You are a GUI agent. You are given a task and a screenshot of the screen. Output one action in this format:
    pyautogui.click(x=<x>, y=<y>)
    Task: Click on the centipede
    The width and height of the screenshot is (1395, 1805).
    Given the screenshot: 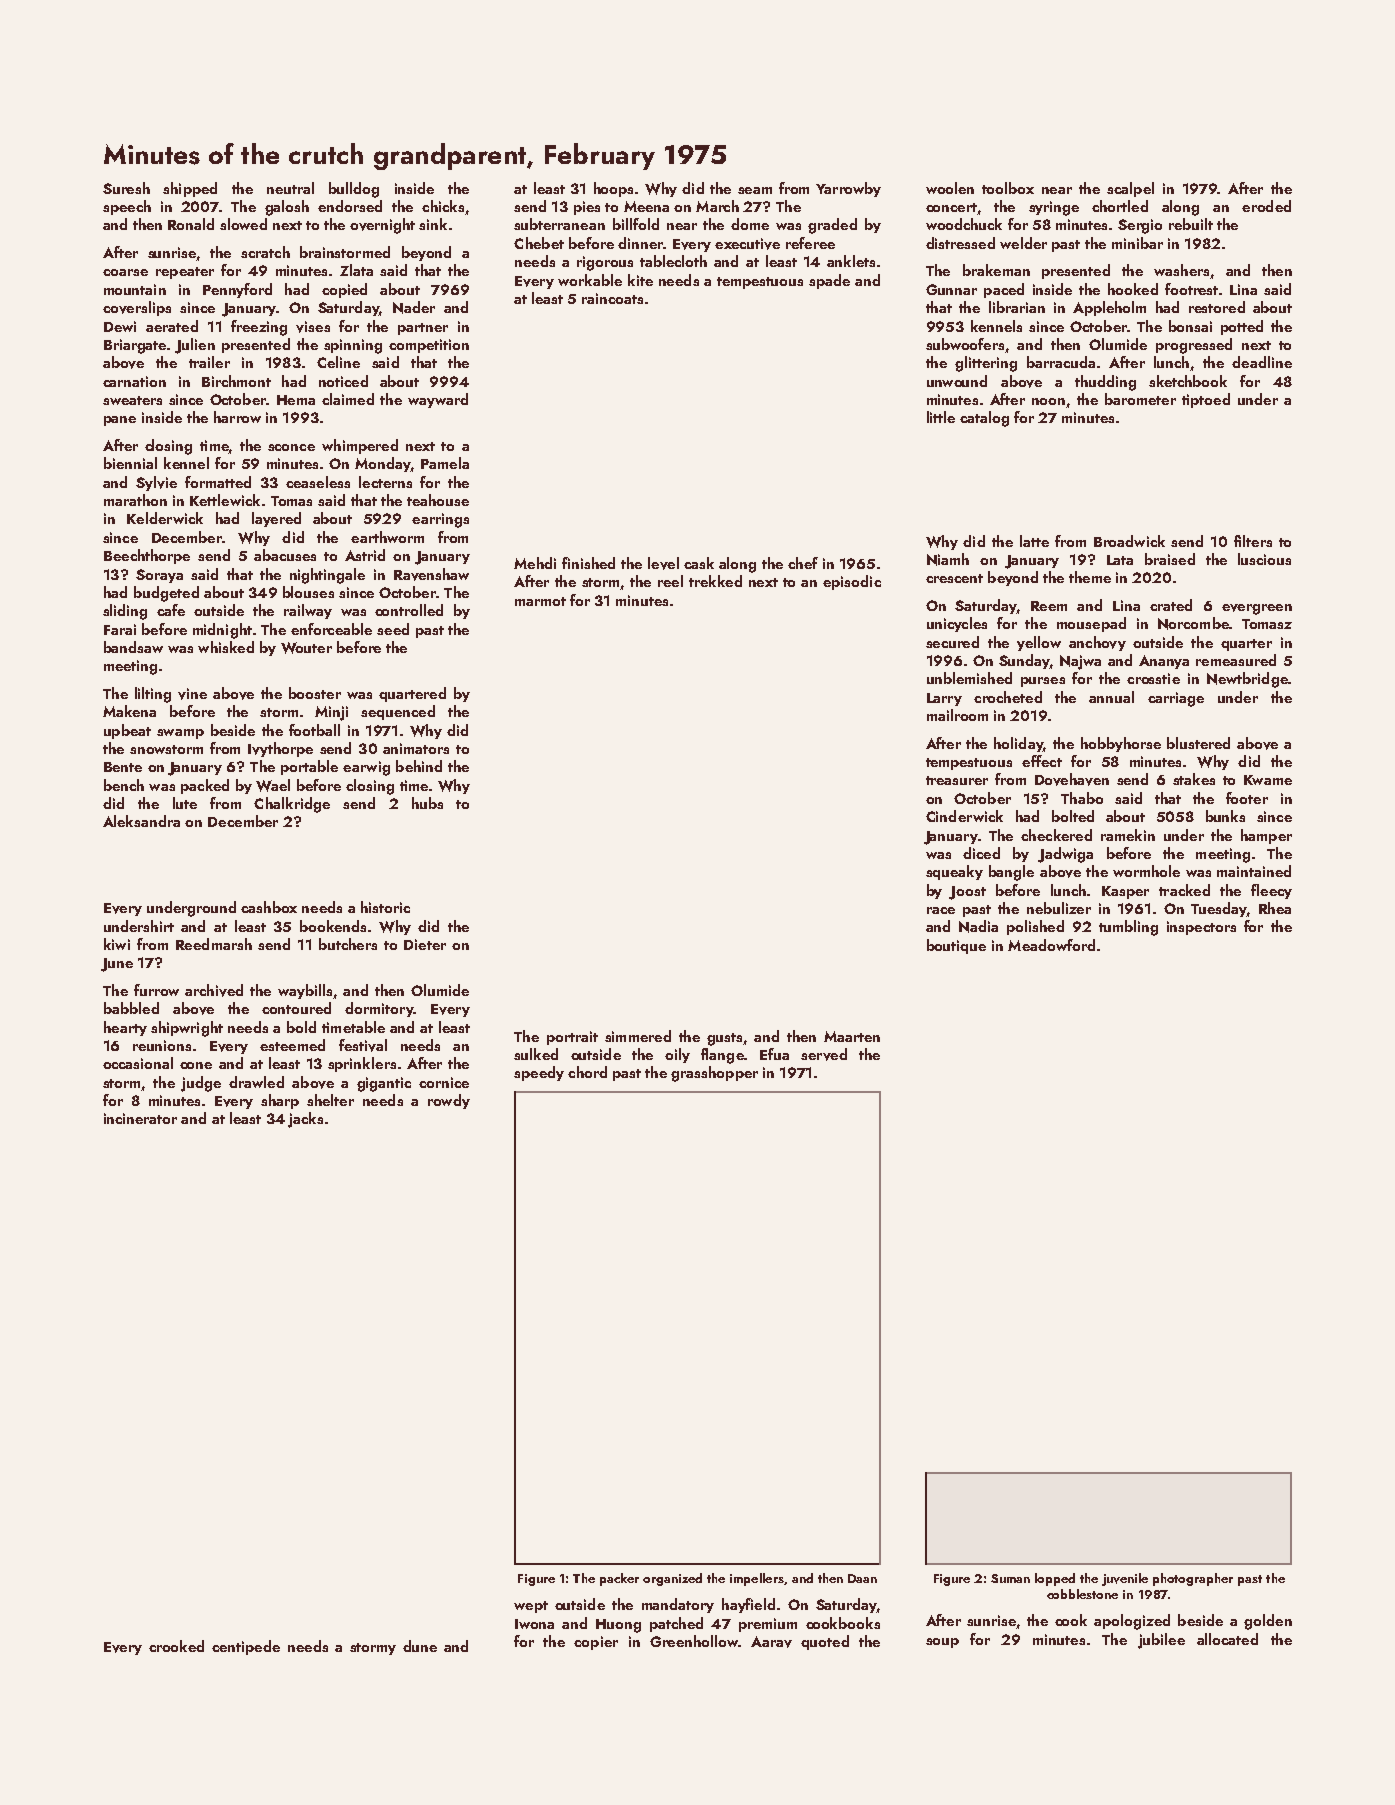 What is the action you would take?
    pyautogui.click(x=246, y=1647)
